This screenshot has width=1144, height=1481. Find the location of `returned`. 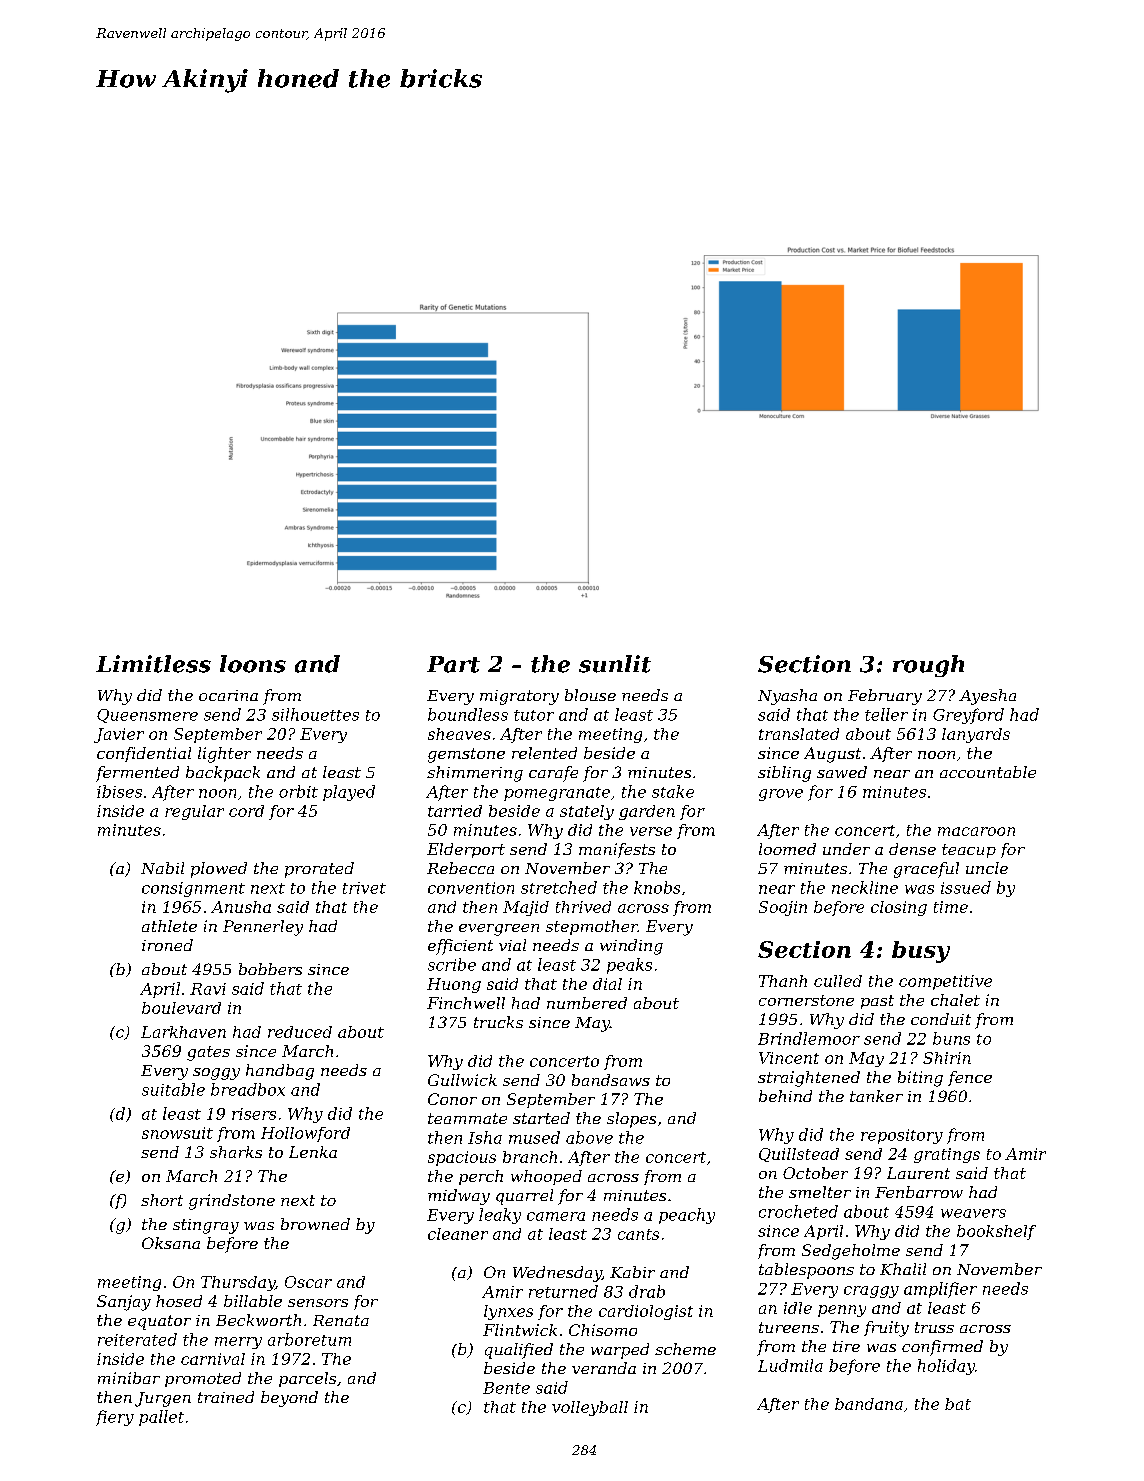

returned is located at coordinates (563, 1291).
